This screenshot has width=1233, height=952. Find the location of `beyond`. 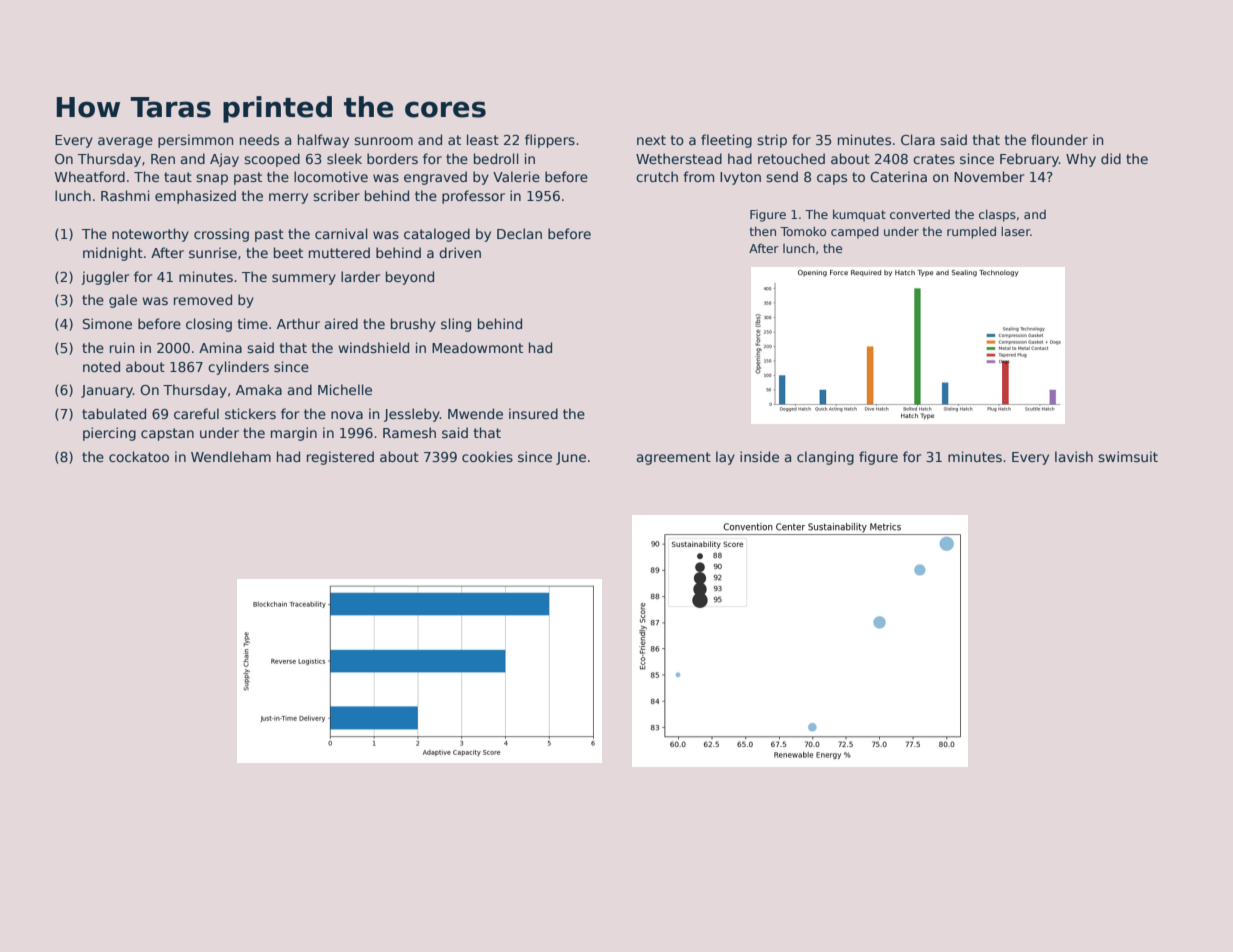

beyond is located at coordinates (410, 278).
